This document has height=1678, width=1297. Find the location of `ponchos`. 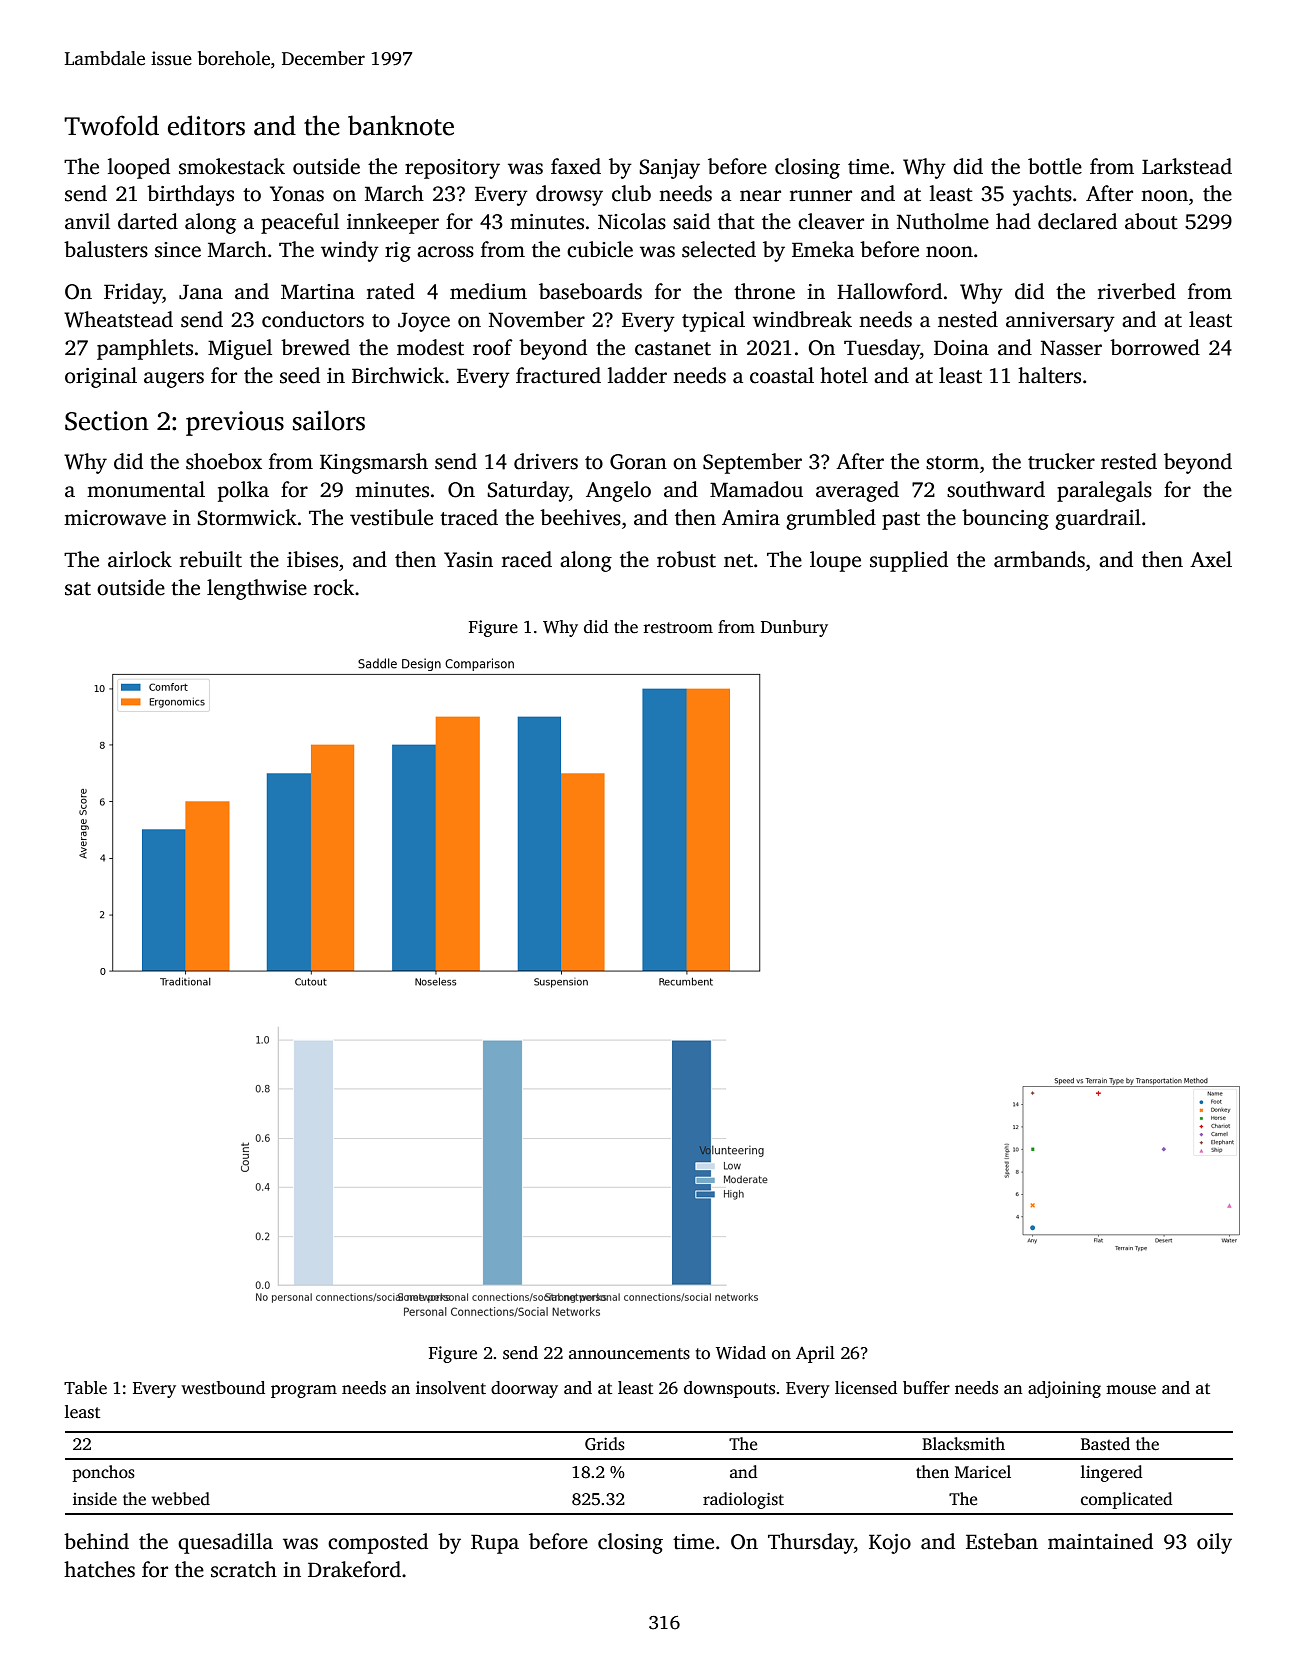

ponchos is located at coordinates (103, 1473).
